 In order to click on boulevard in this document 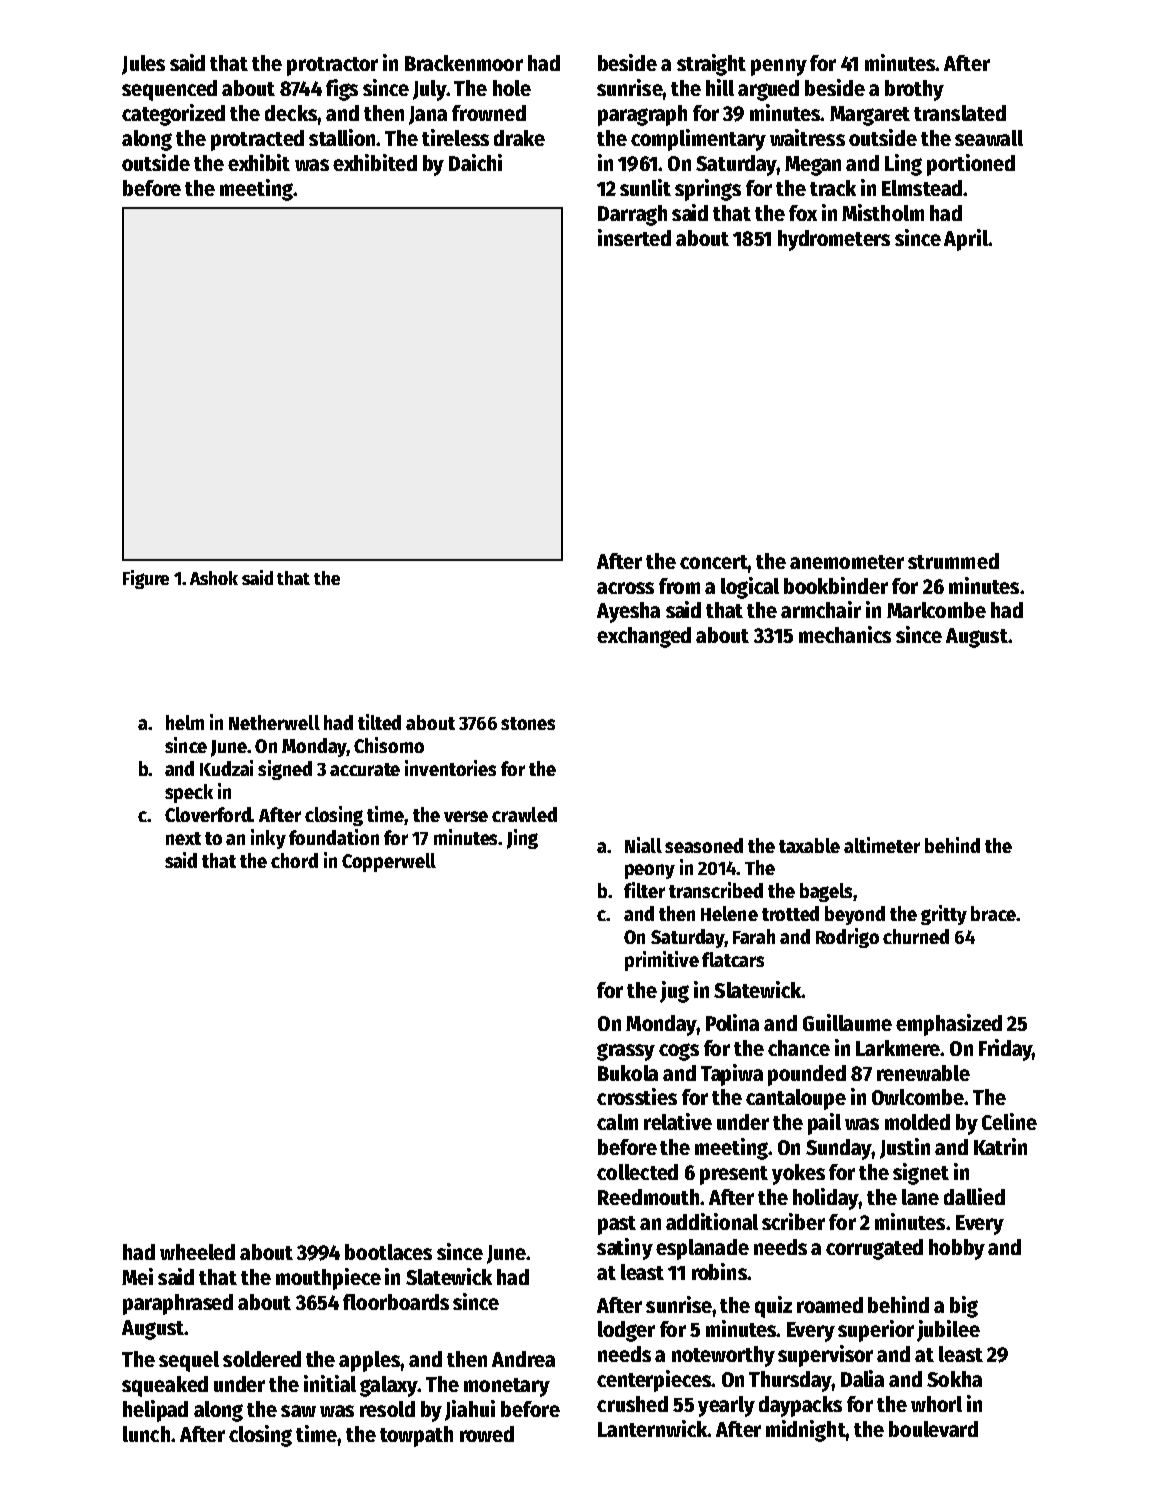, I will do `click(933, 1429)`.
